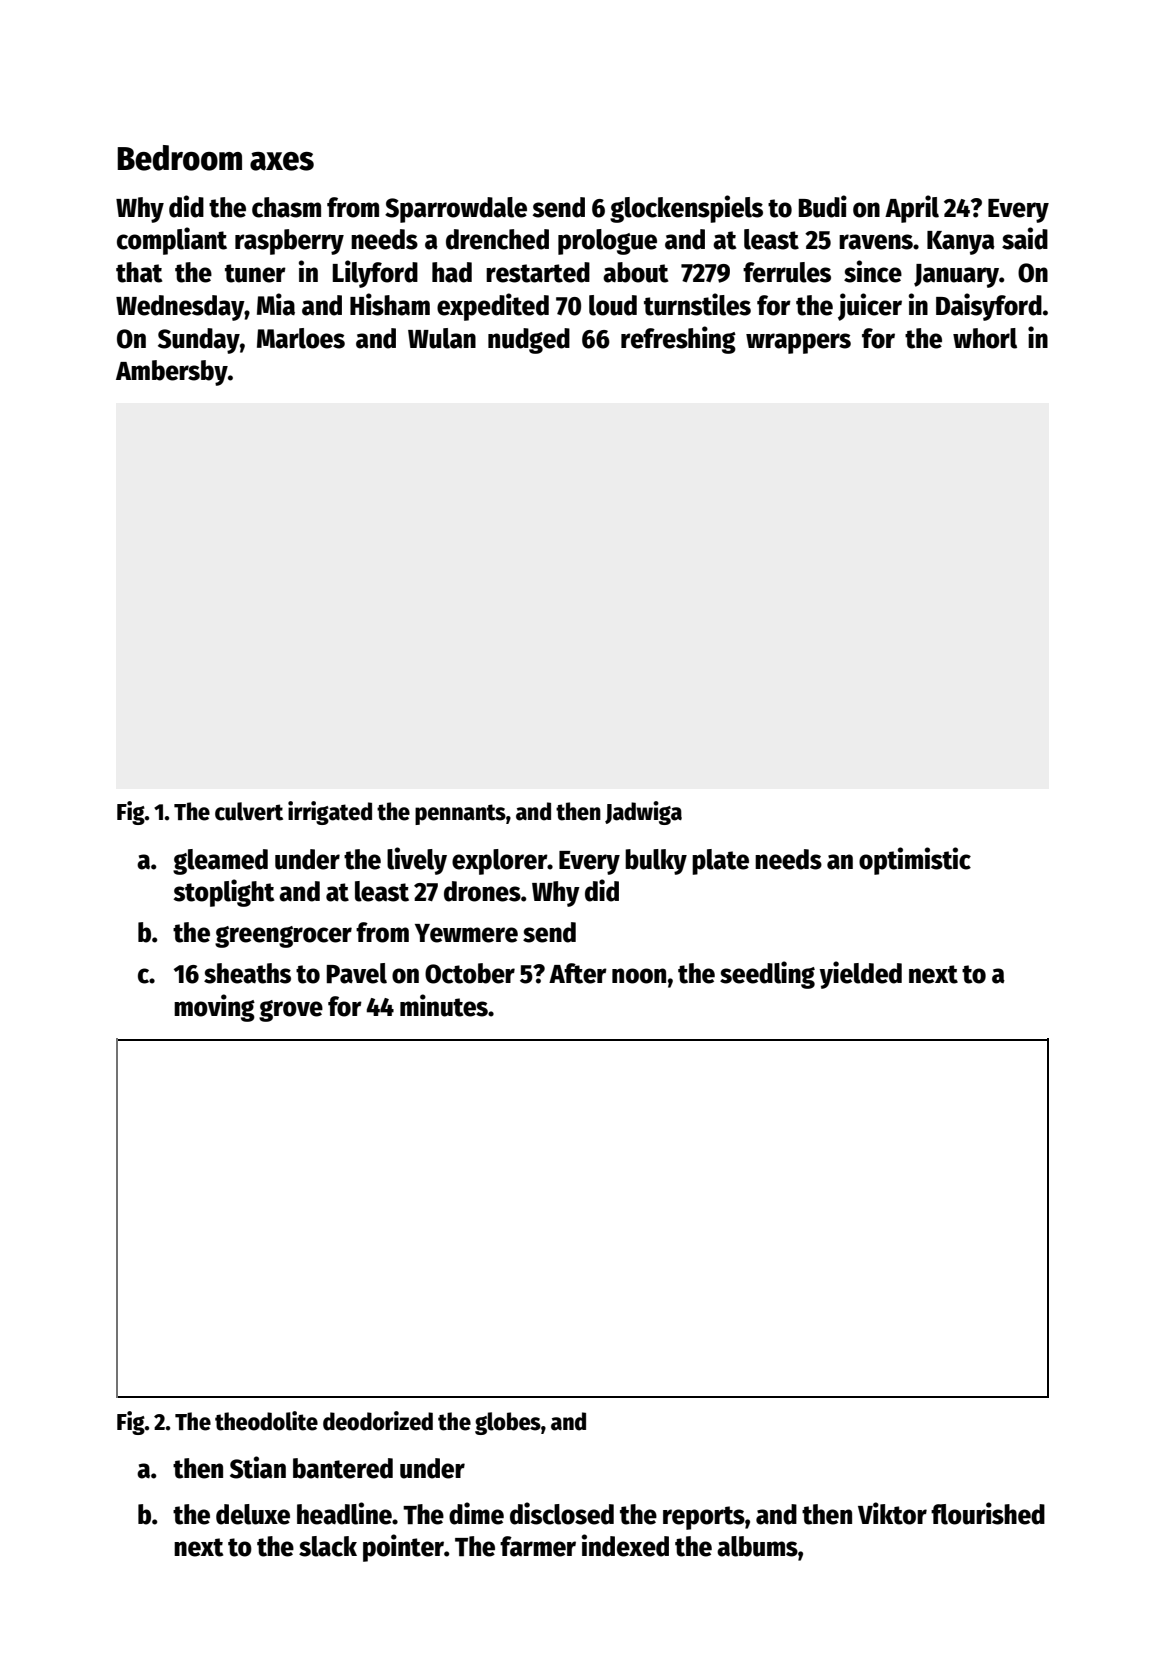 This screenshot has height=1654, width=1165. Describe the element at coordinates (686, 209) in the screenshot. I see `glockenspiels` at that location.
